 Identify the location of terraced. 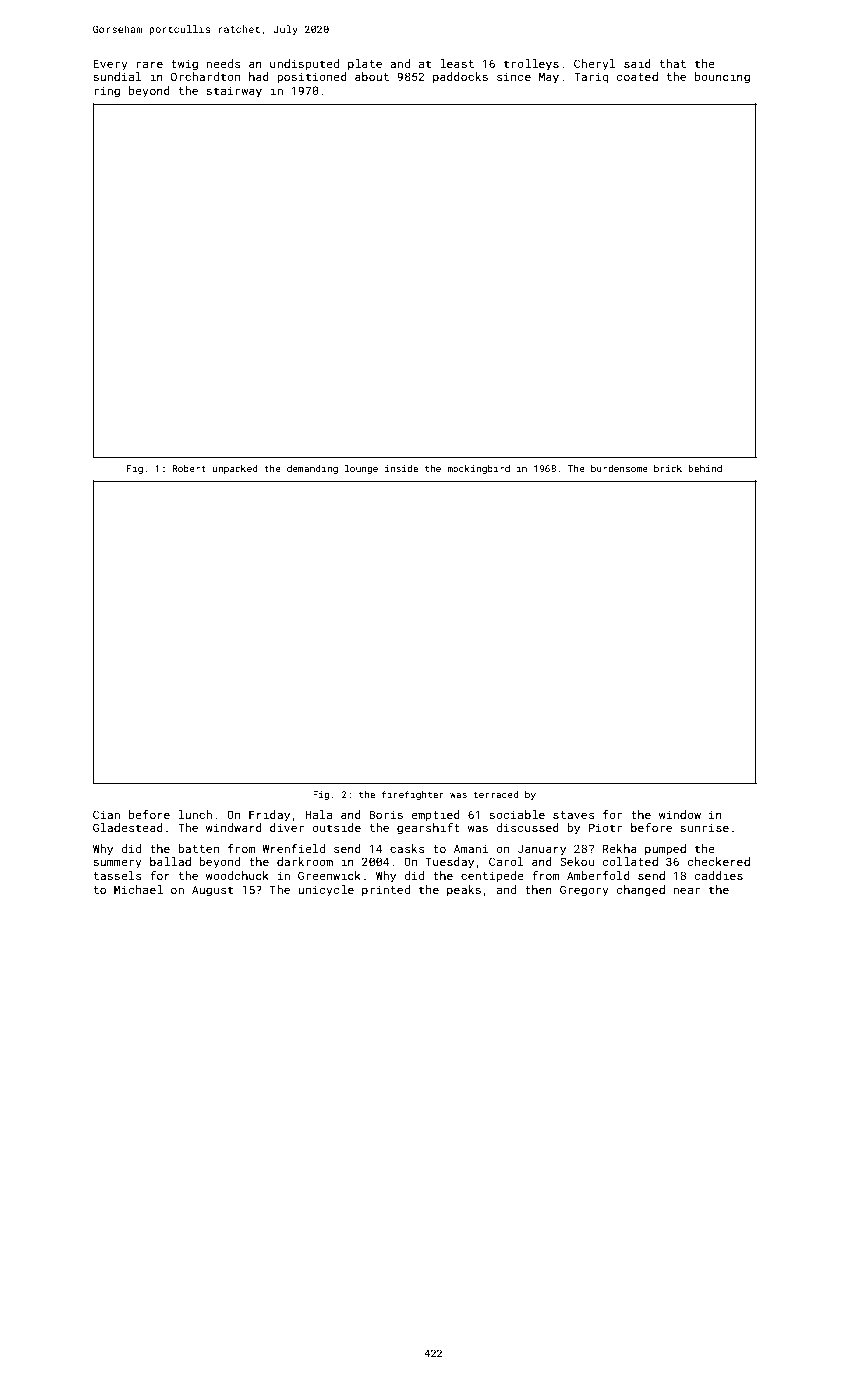
(496, 794).
